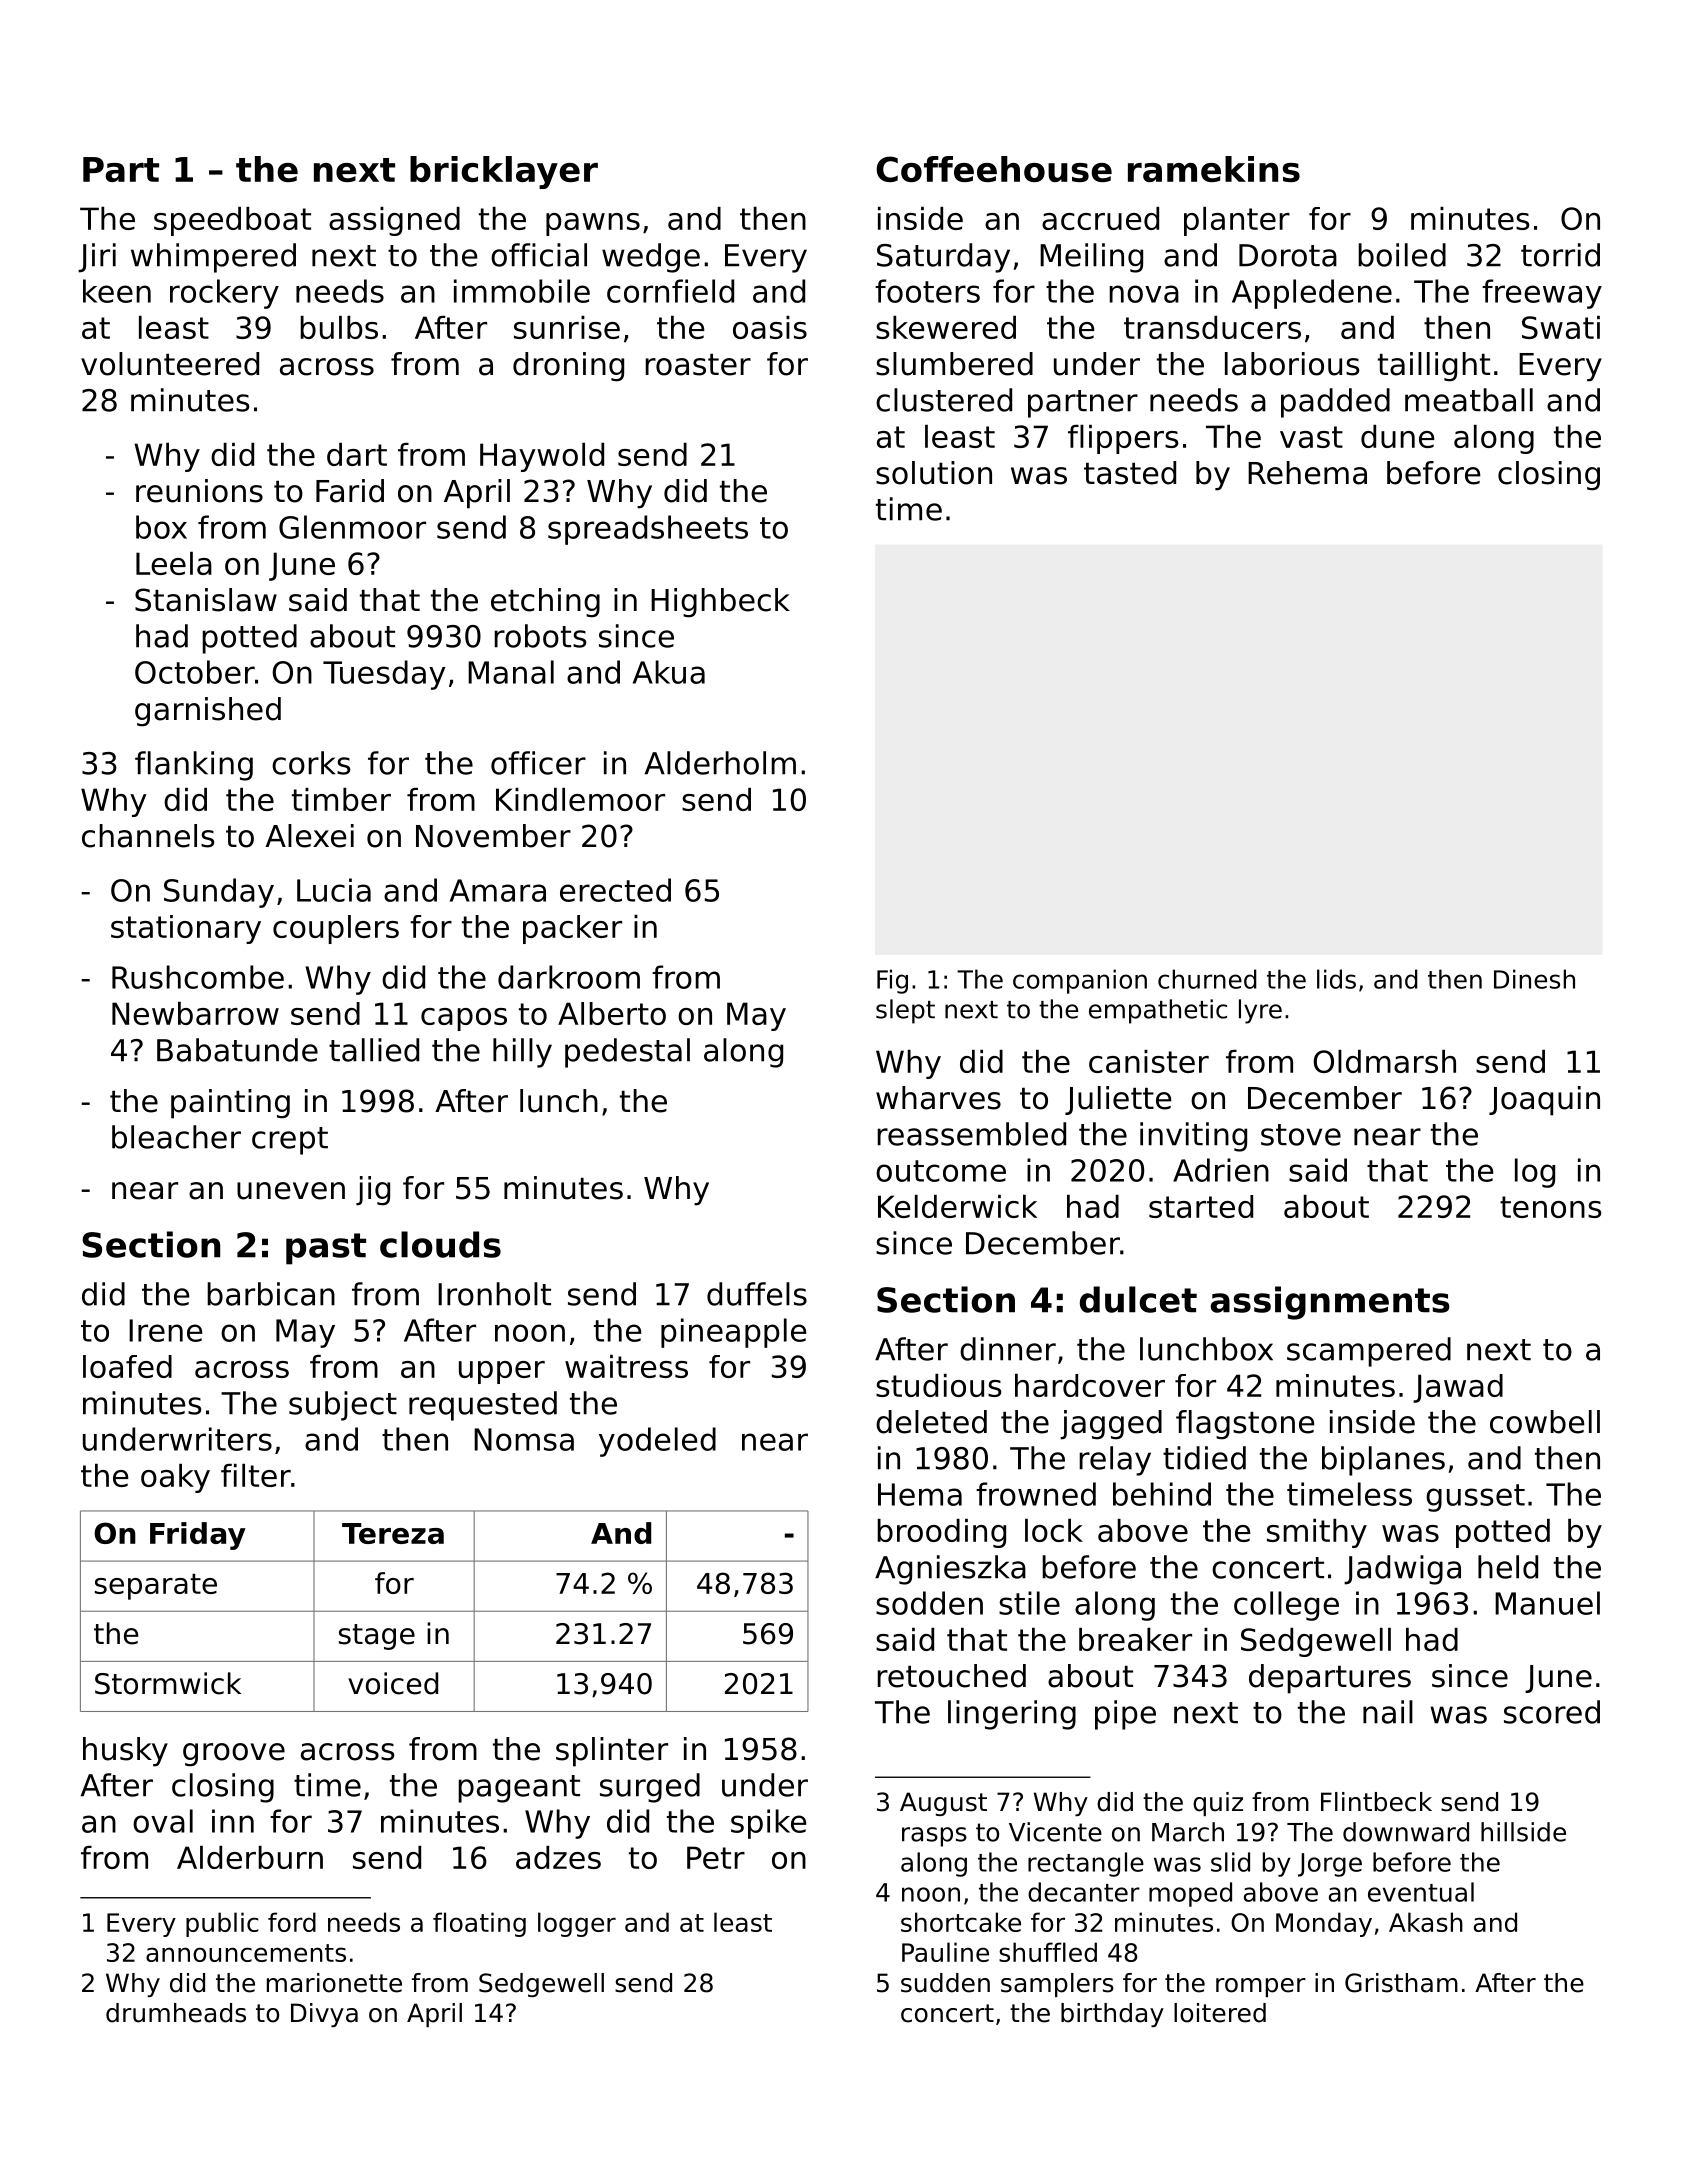 Image resolution: width=1683 pixels, height=2178 pixels. I want to click on Petr, so click(716, 1857).
